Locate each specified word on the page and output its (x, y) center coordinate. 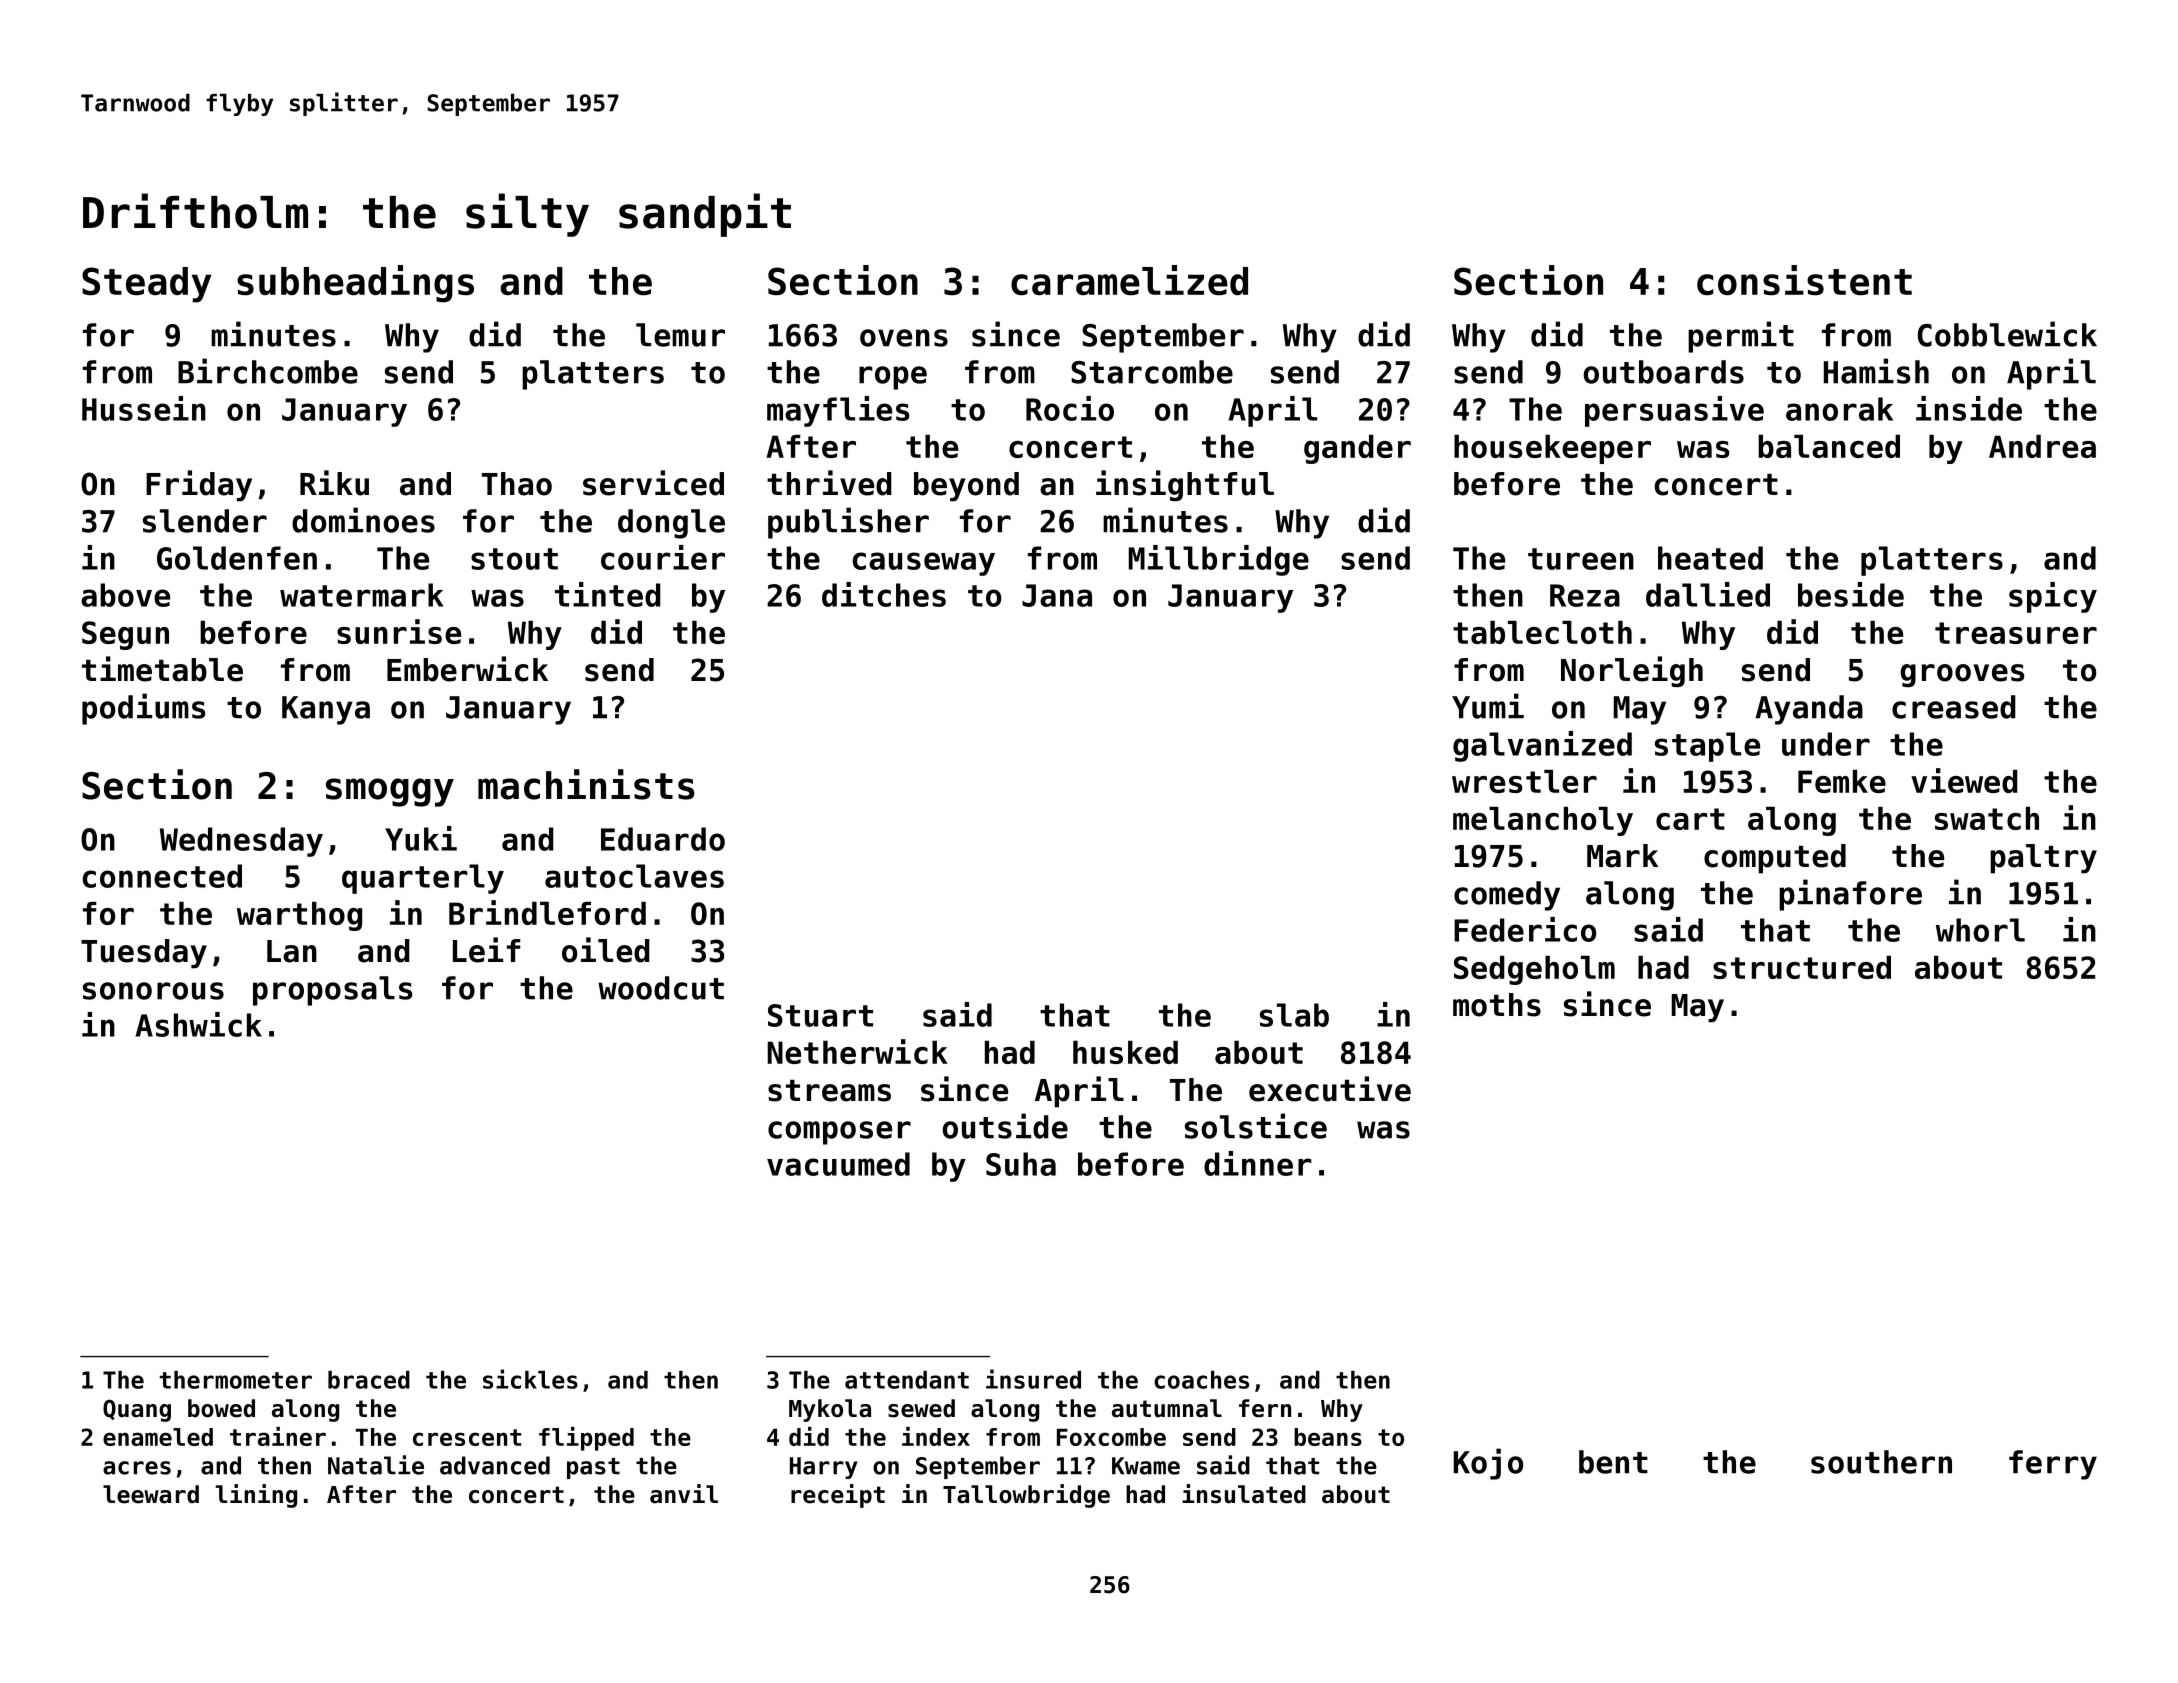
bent (1613, 1462)
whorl (1980, 930)
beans (1328, 1437)
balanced (1829, 446)
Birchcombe (268, 371)
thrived (829, 483)
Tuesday (144, 954)
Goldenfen (237, 558)
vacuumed (838, 1164)
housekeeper (1552, 449)
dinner (1258, 1163)
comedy (1507, 896)
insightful (1185, 485)
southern (1881, 1462)
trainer (278, 1436)
